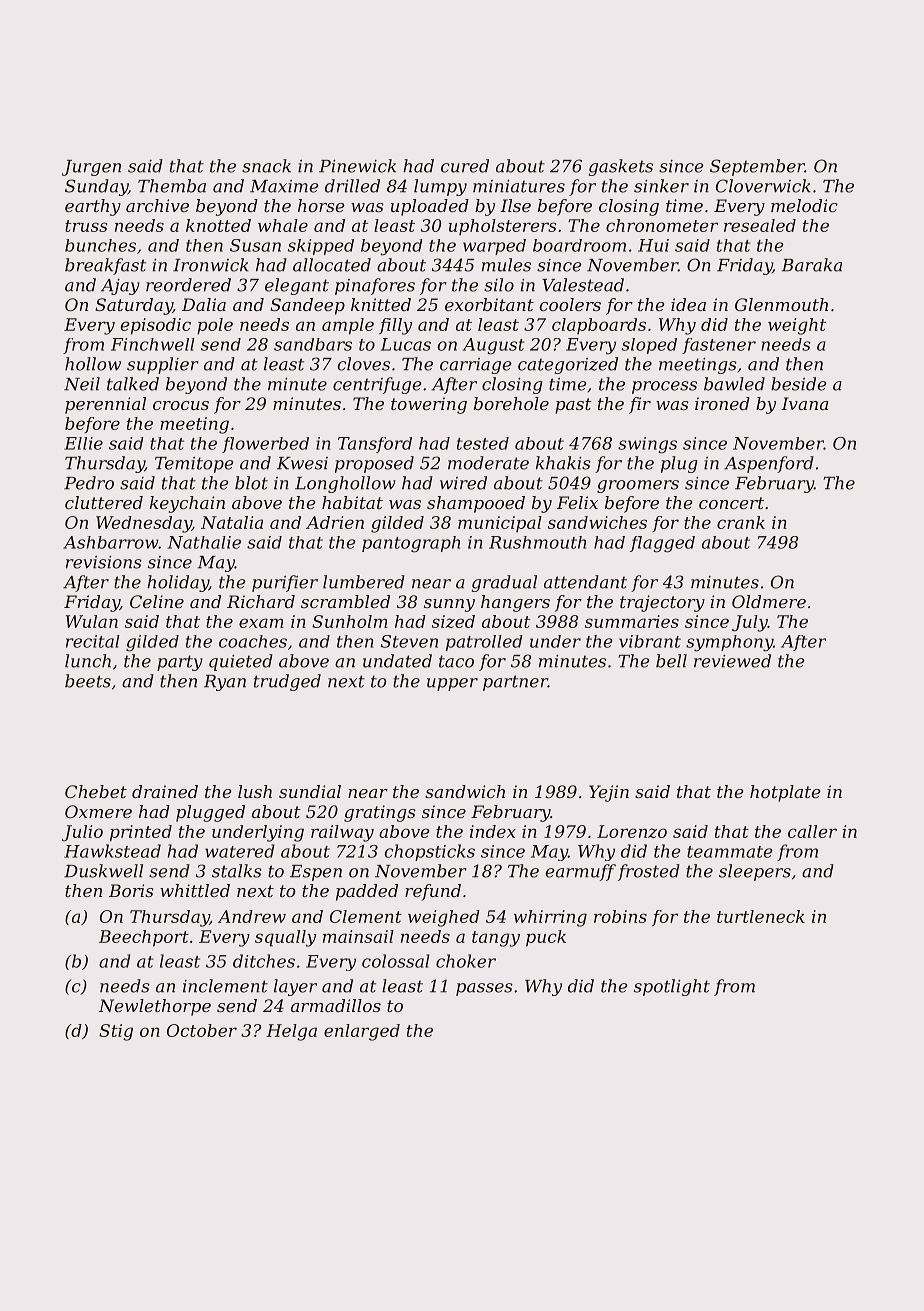  Describe the element at coordinates (91, 168) in the image. I see `Jurgen` at that location.
